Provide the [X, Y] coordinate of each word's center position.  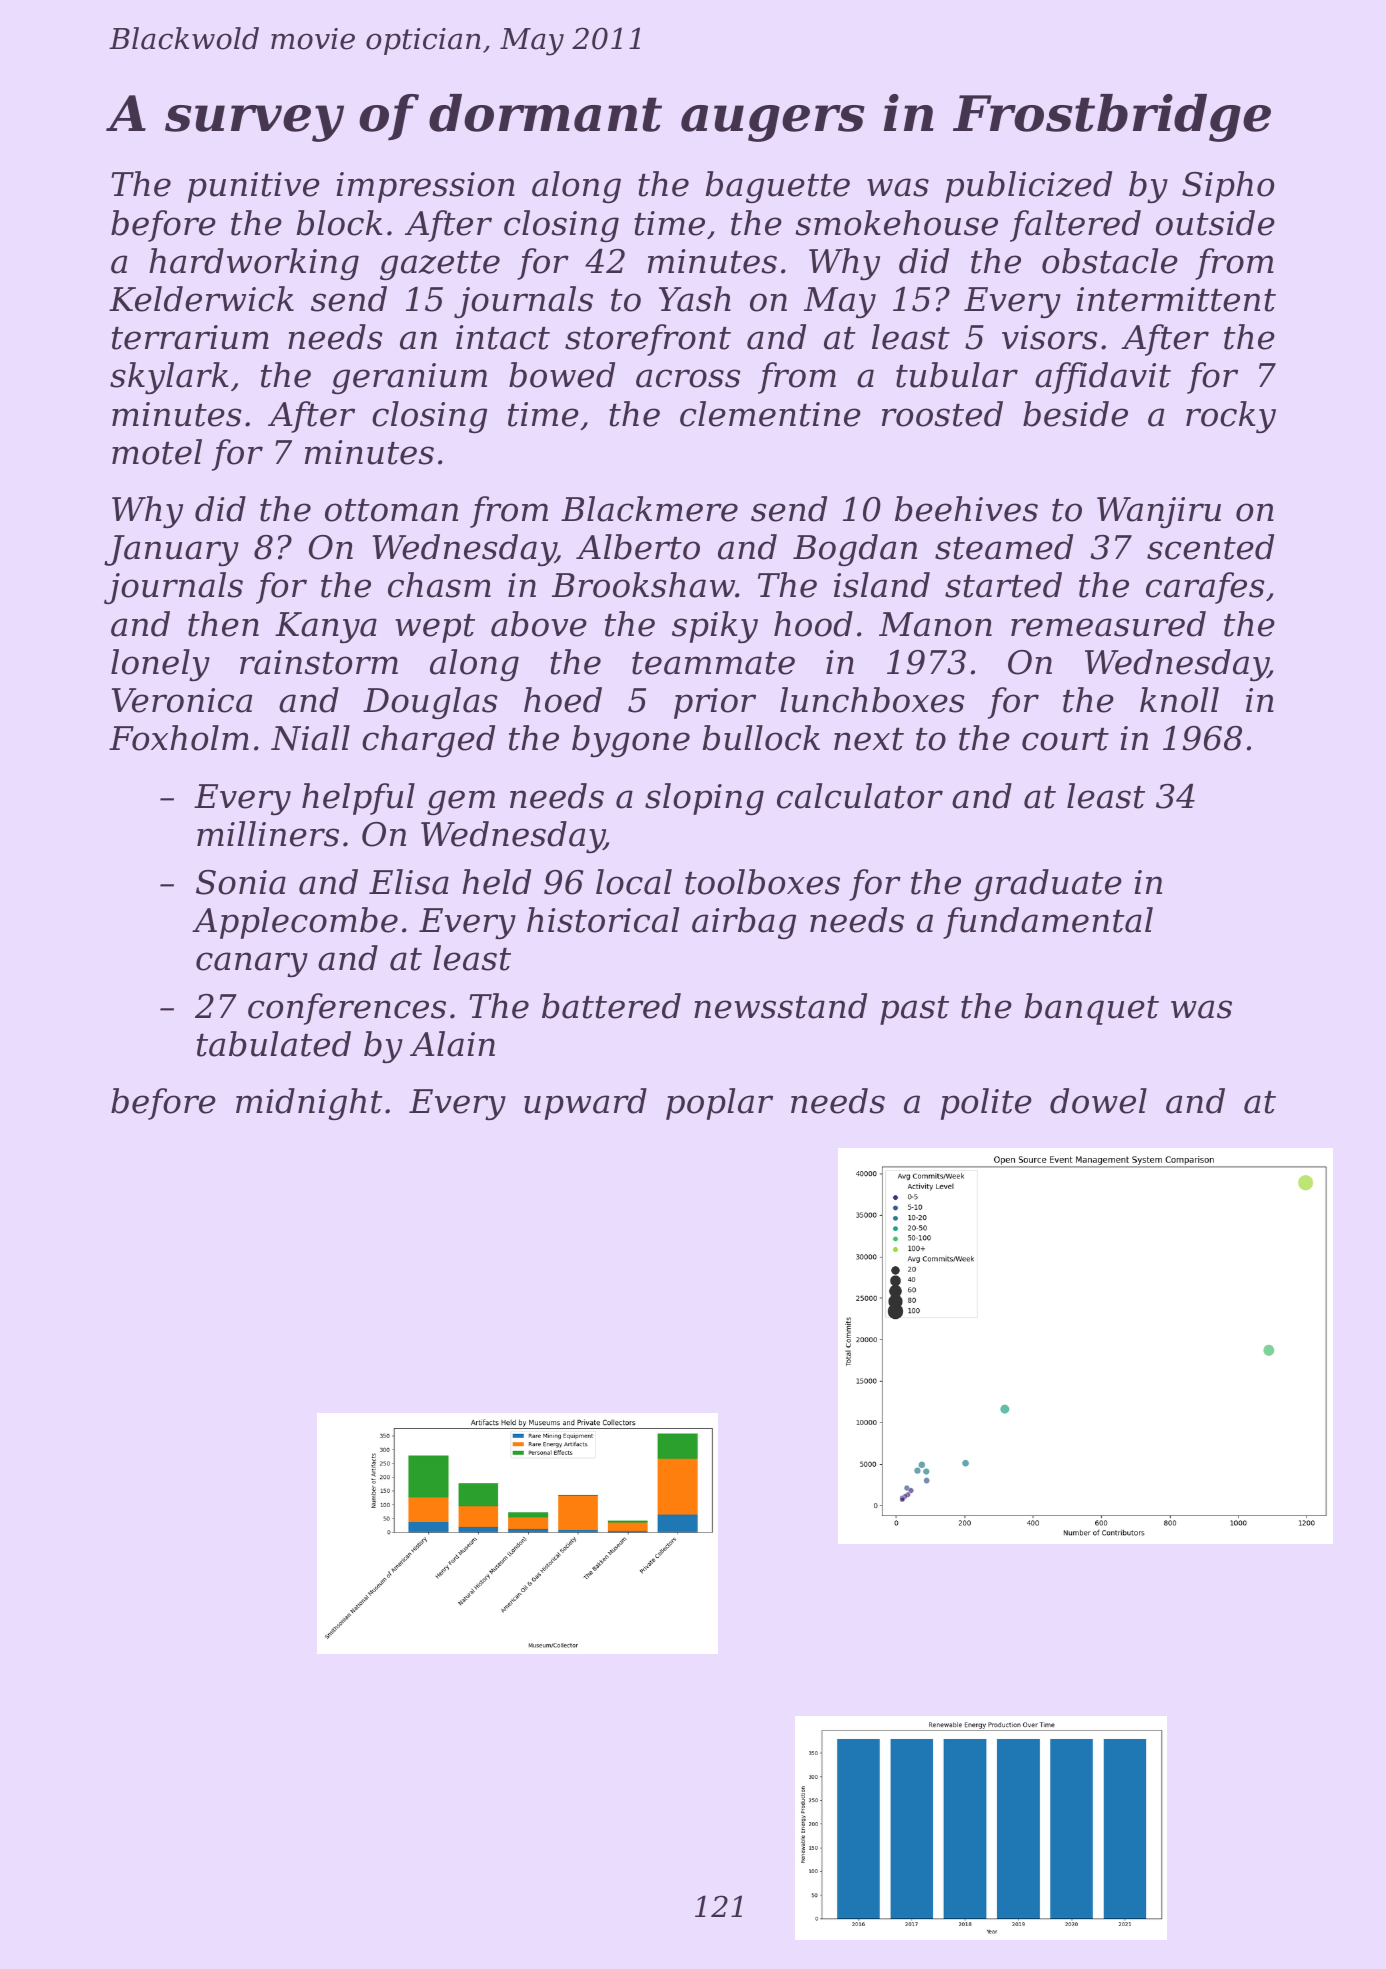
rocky [1231, 417]
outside [1215, 223]
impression [425, 187]
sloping [704, 799]
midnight [309, 1104]
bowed [562, 375]
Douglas [430, 703]
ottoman [391, 510]
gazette [440, 265]
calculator [860, 796]
